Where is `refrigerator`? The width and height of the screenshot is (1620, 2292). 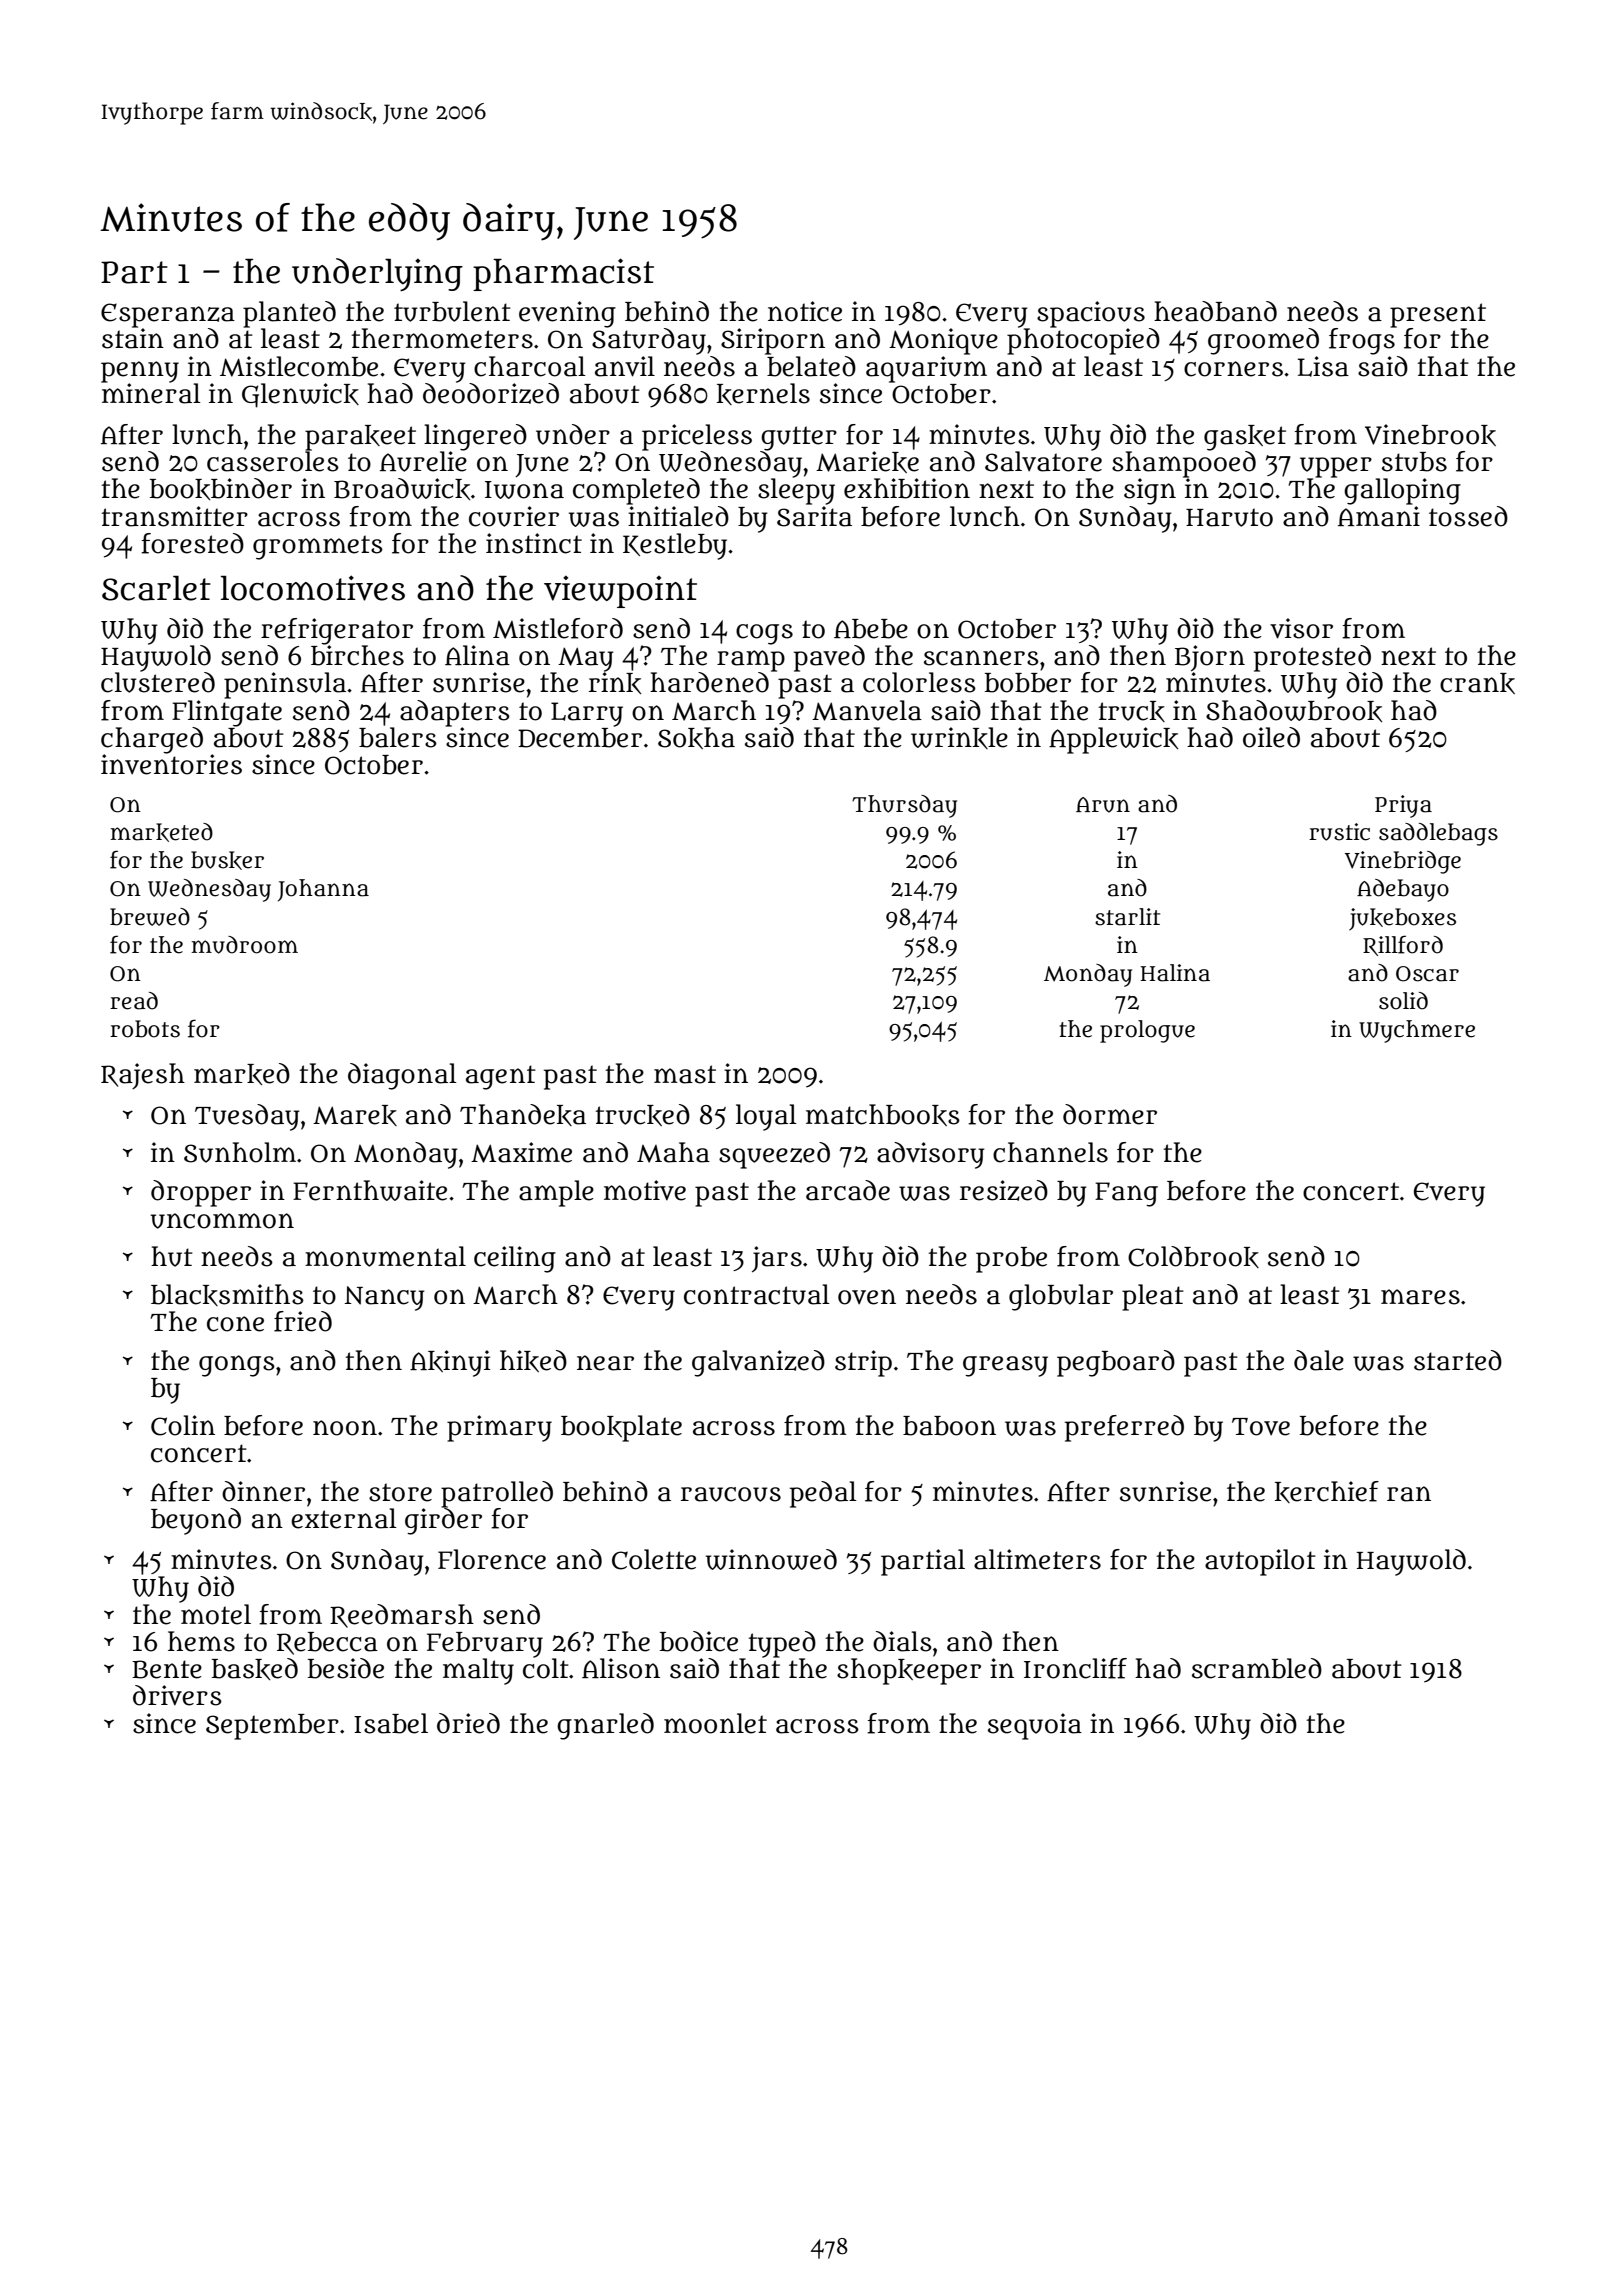
refrigerator is located at coordinates (337, 631).
